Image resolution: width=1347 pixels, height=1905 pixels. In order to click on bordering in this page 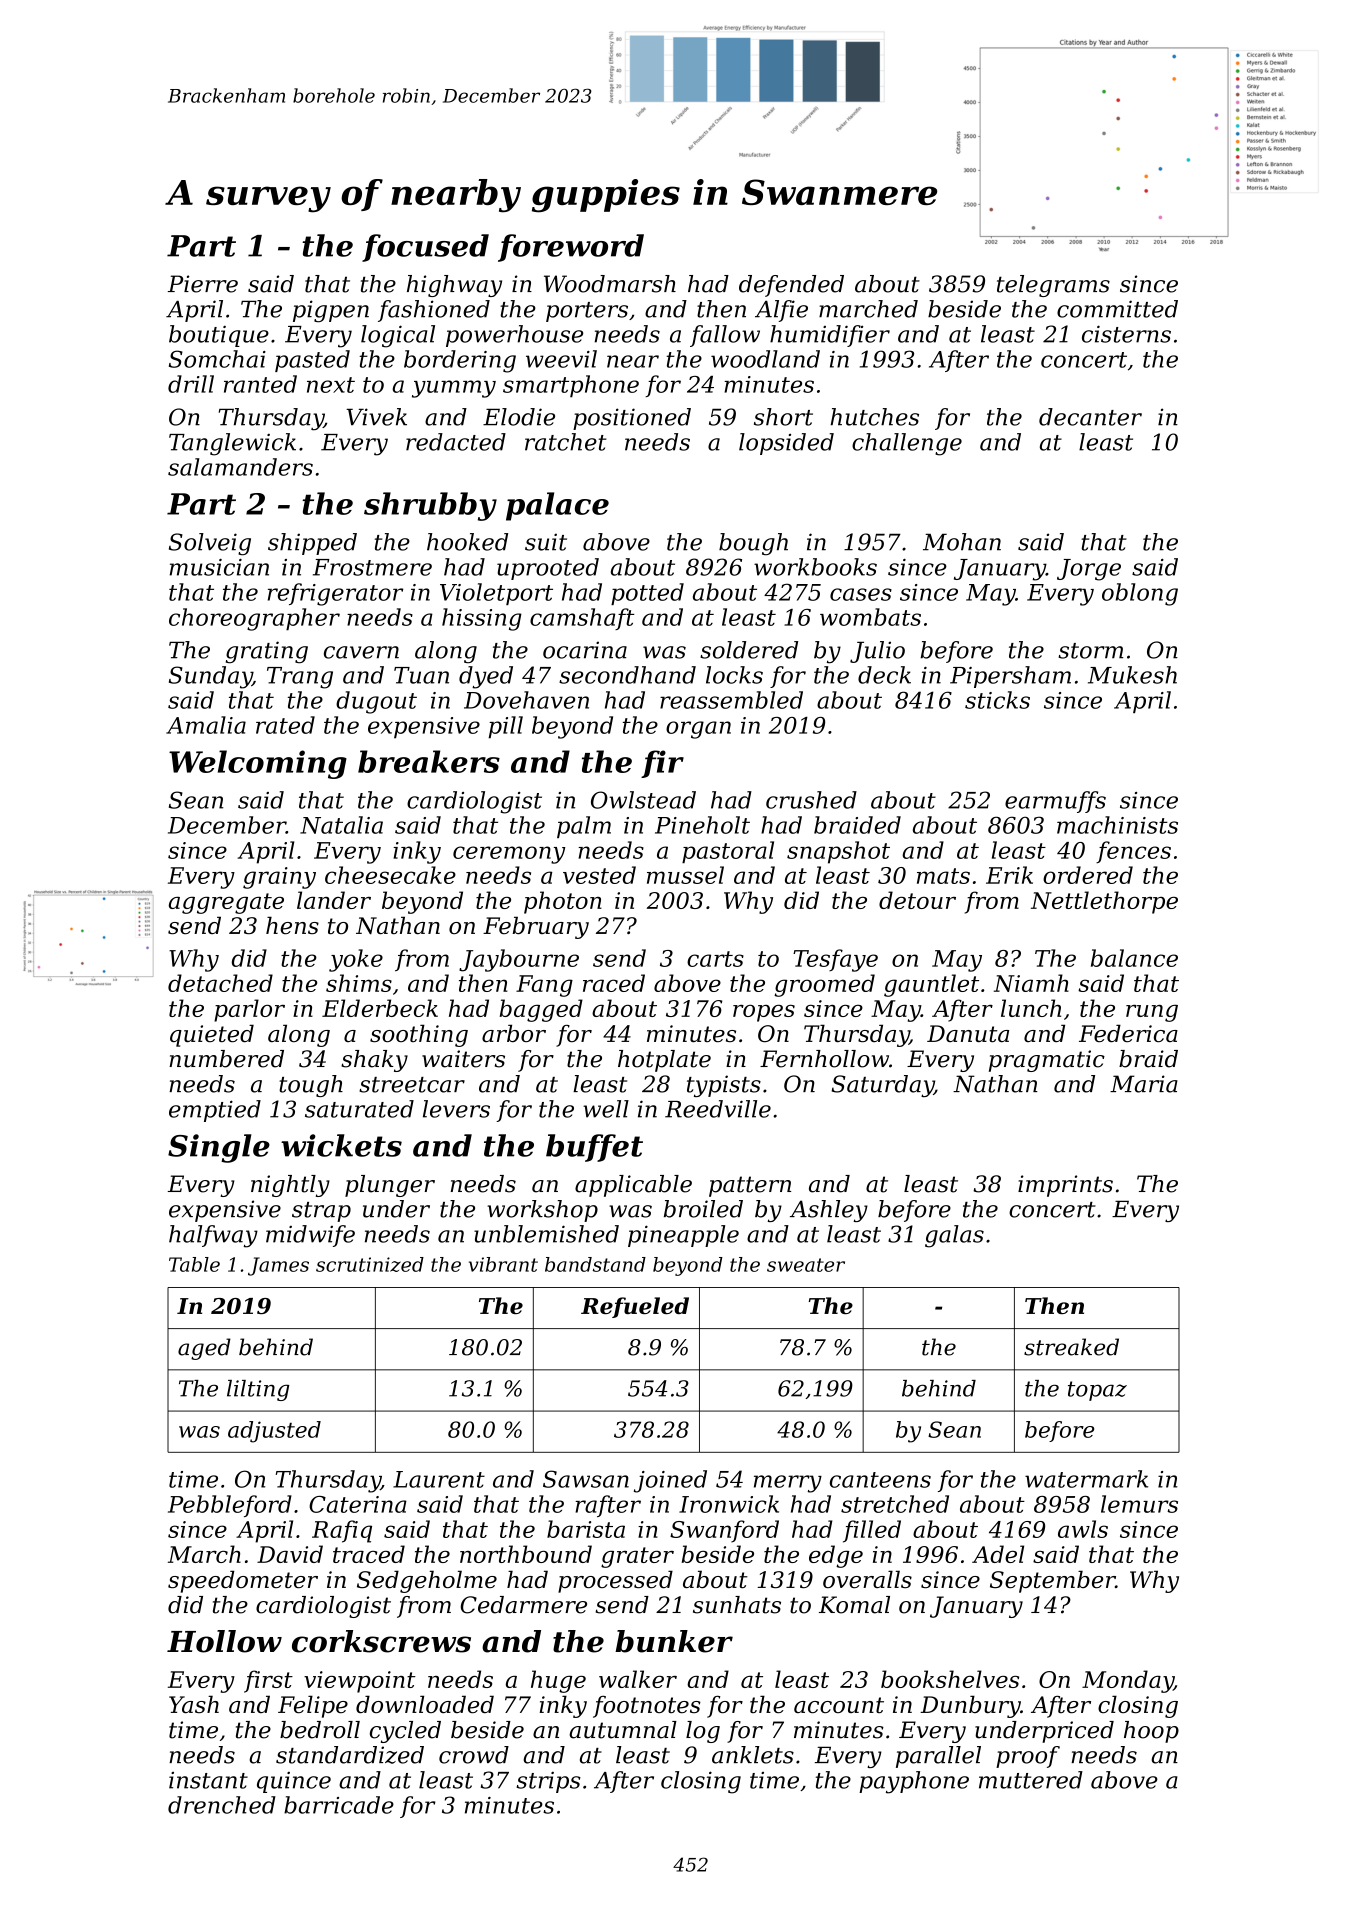, I will do `click(460, 361)`.
